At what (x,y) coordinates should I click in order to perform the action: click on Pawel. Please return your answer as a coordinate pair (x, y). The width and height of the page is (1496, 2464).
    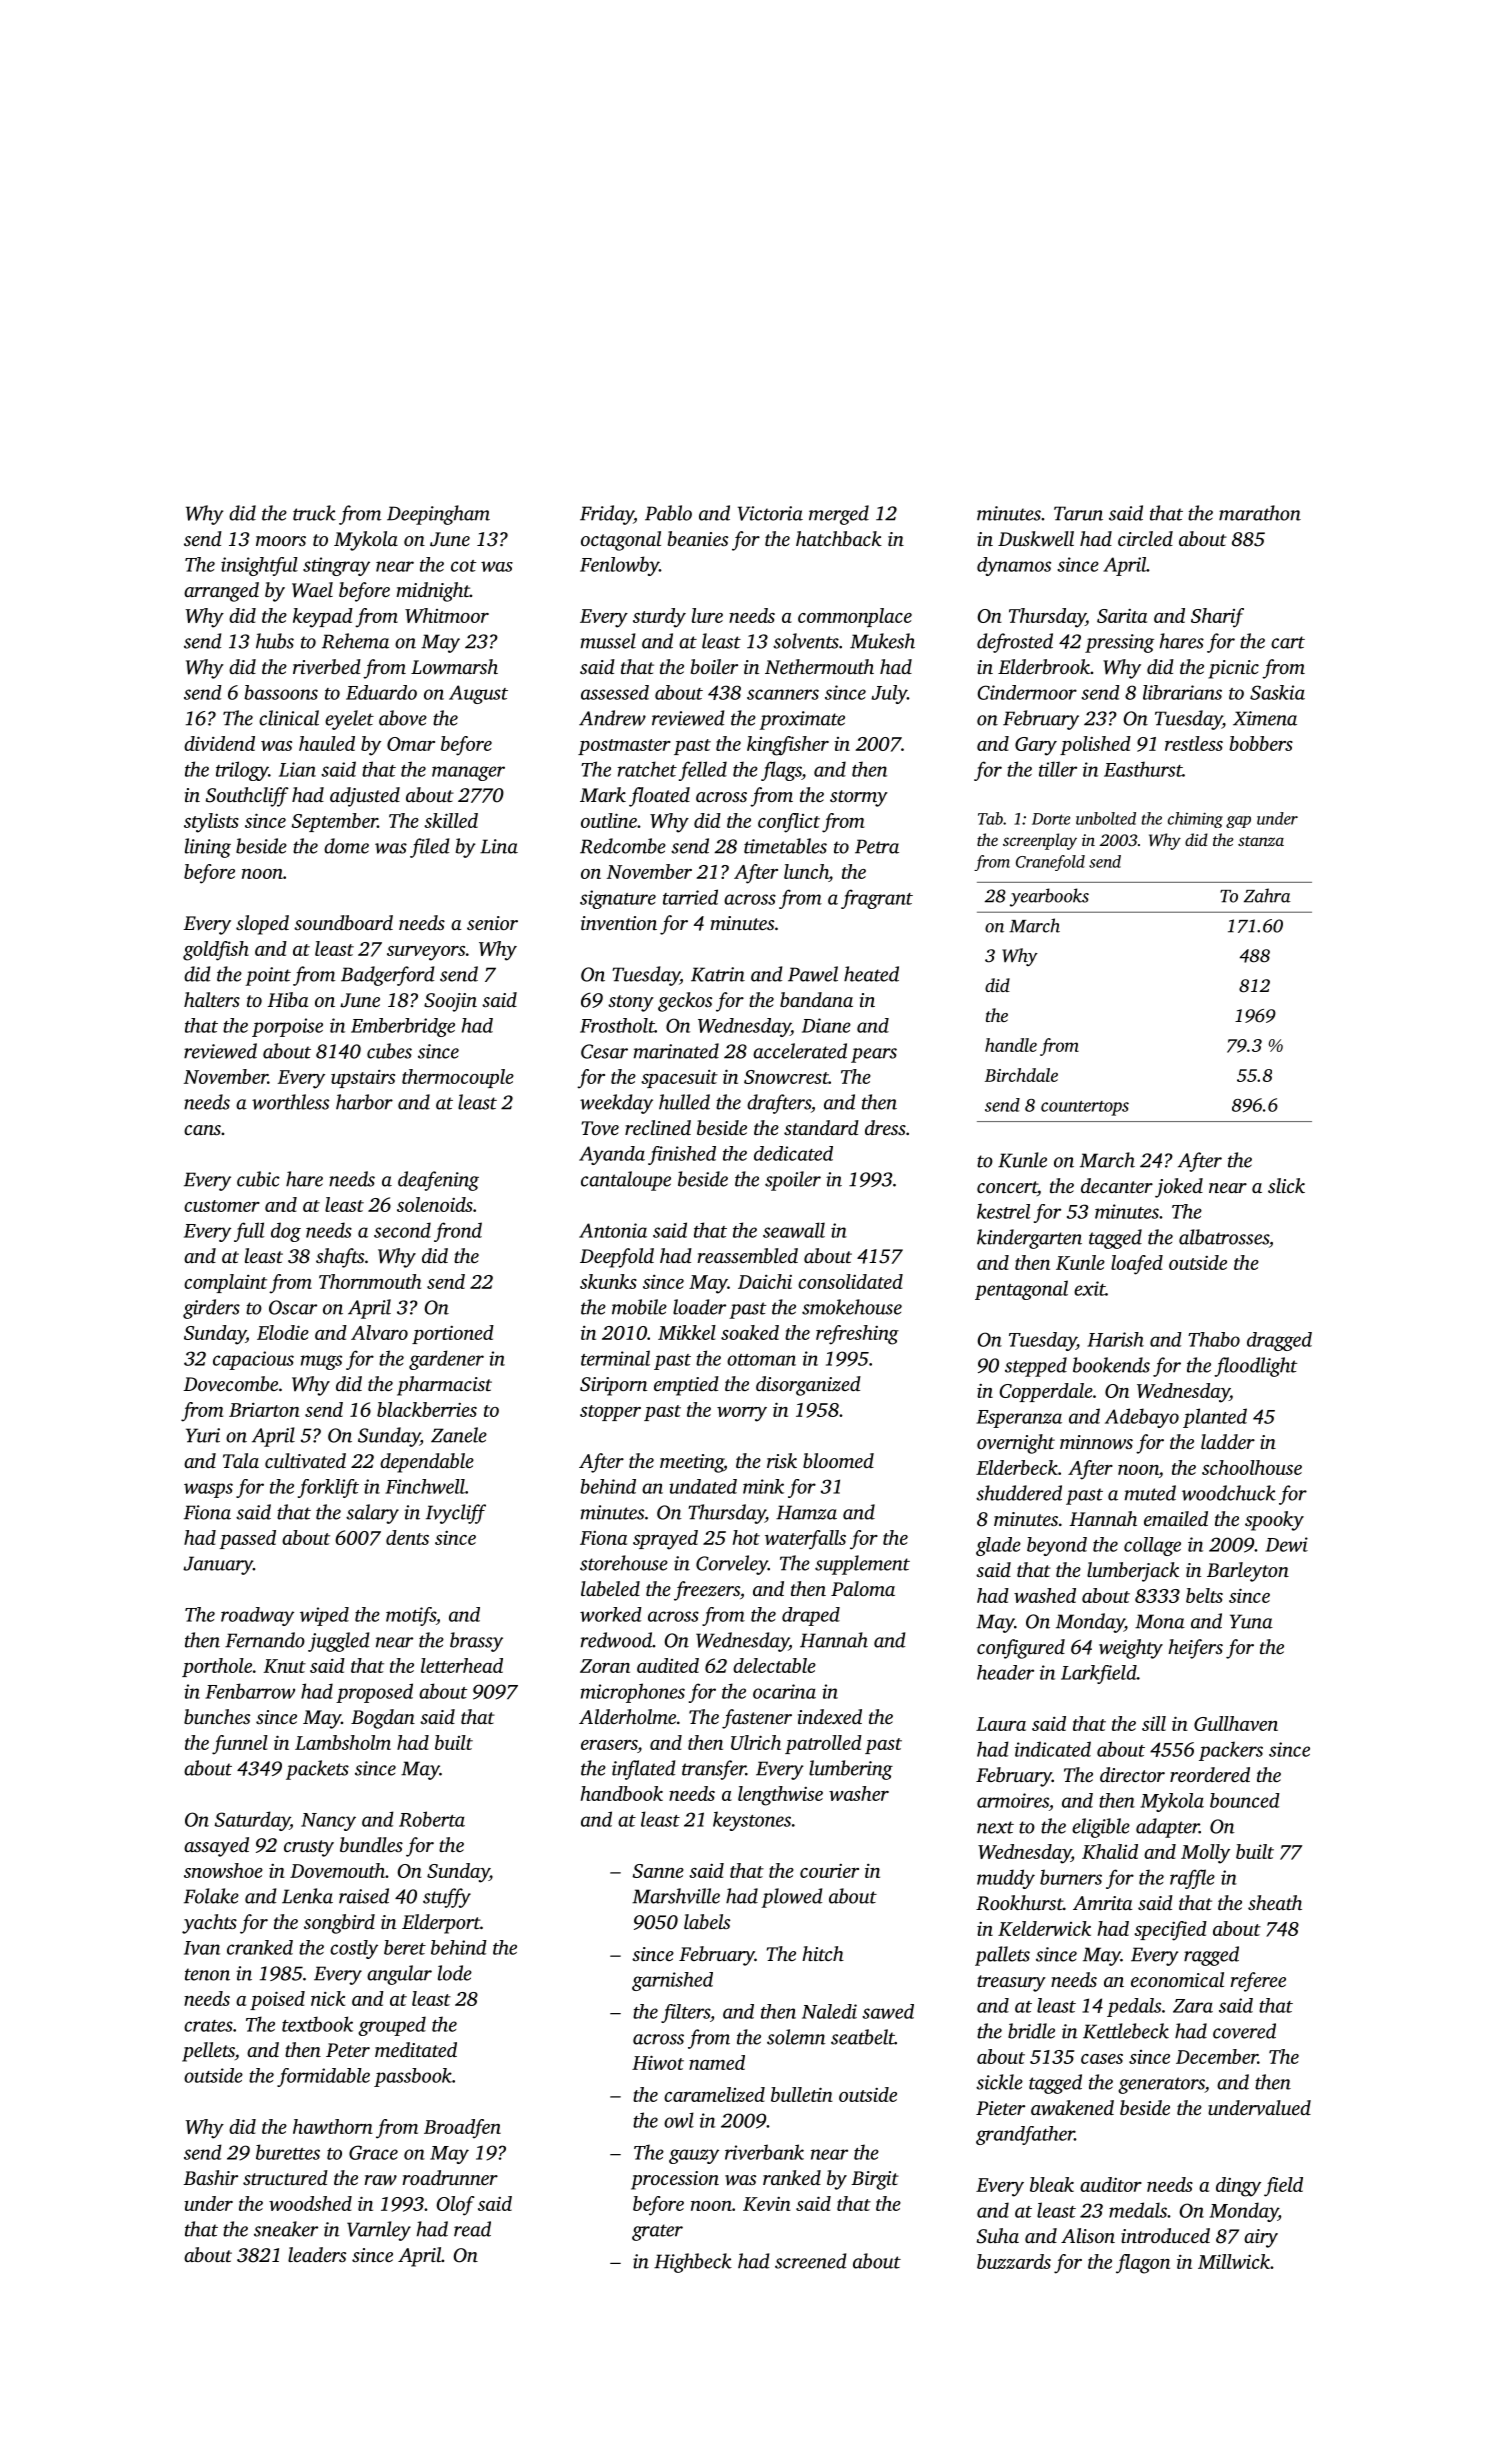
    Looking at the image, I should click on (813, 974).
